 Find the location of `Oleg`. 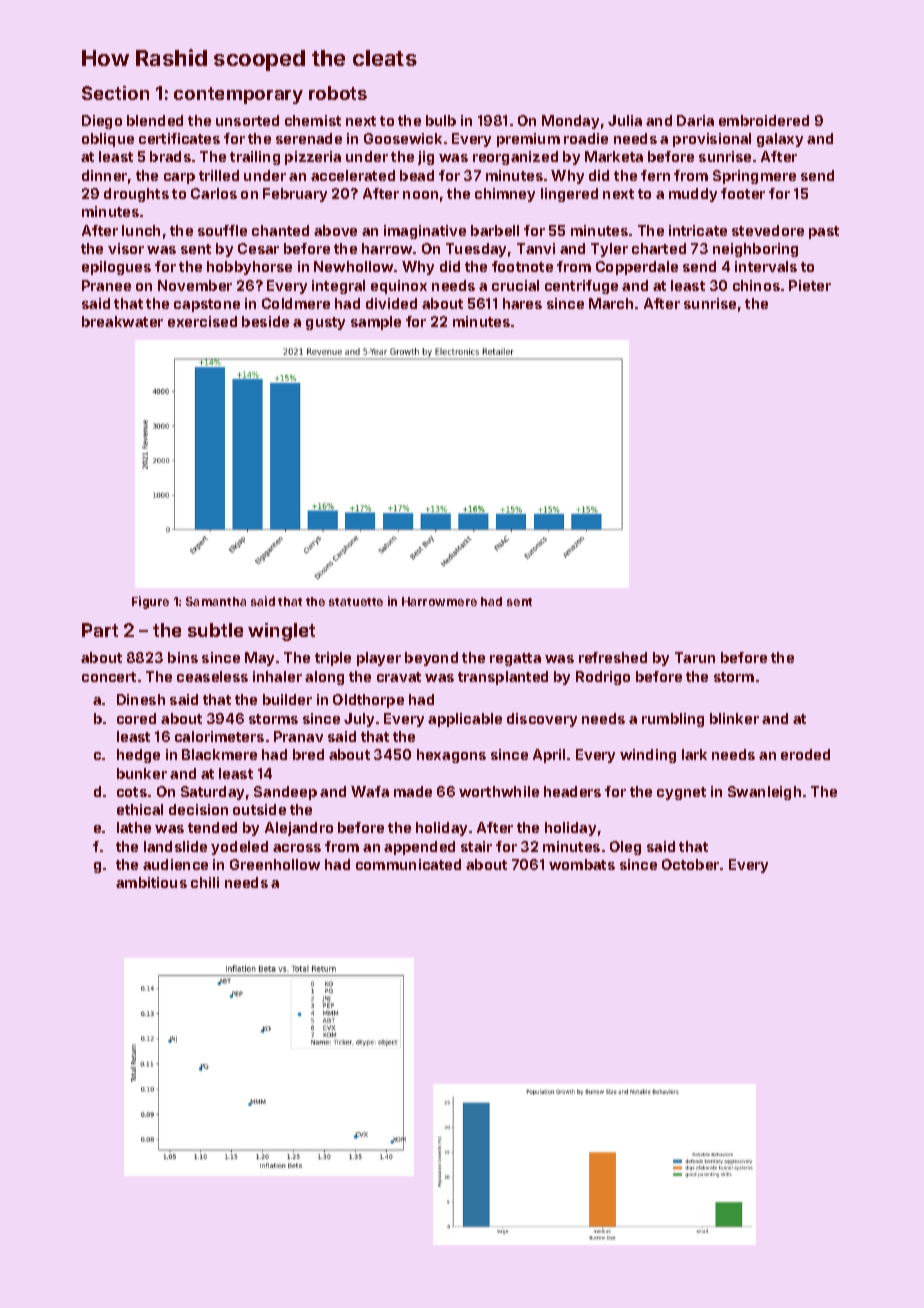

Oleg is located at coordinates (625, 848).
